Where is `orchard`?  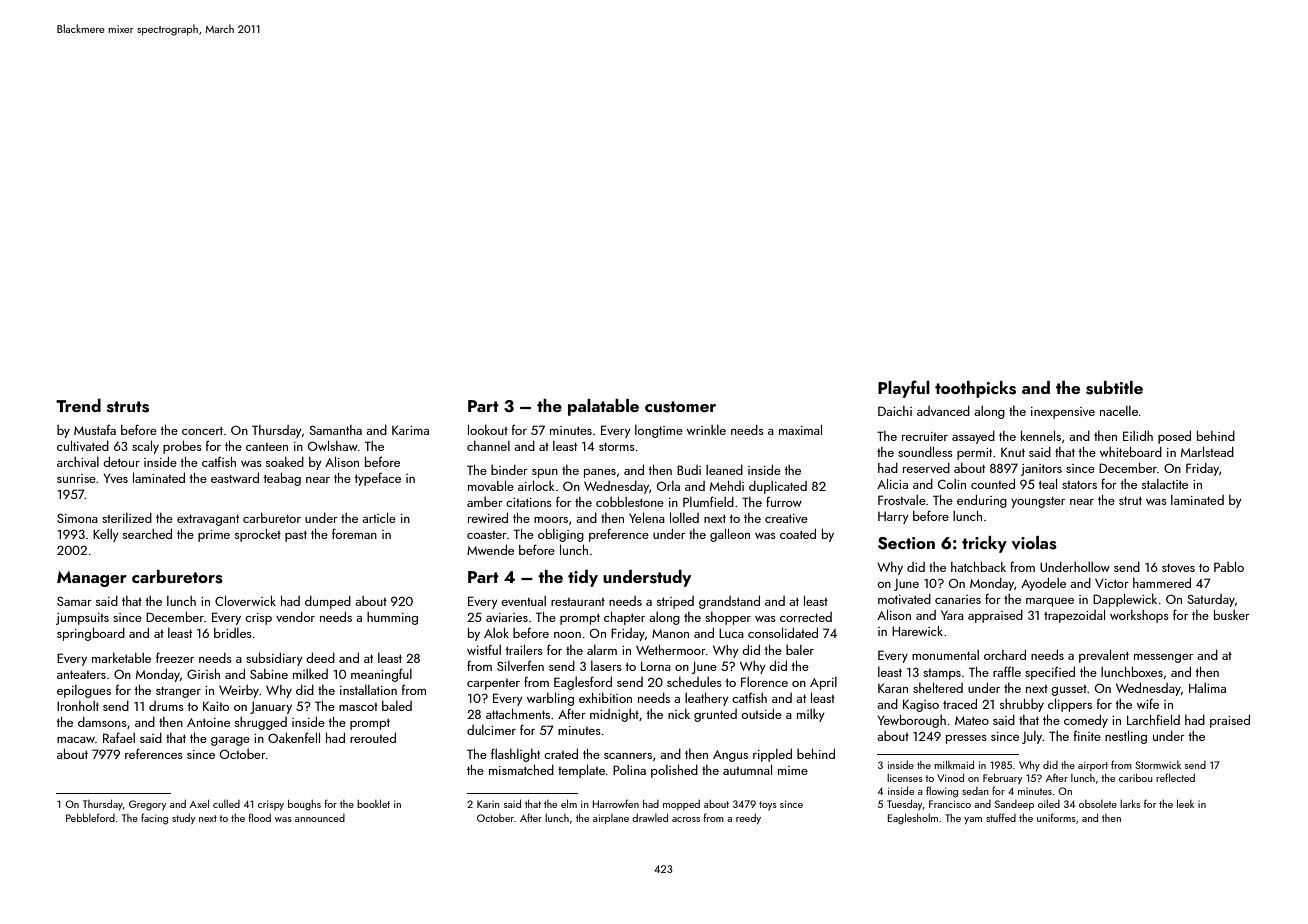 orchard is located at coordinates (1005, 655).
